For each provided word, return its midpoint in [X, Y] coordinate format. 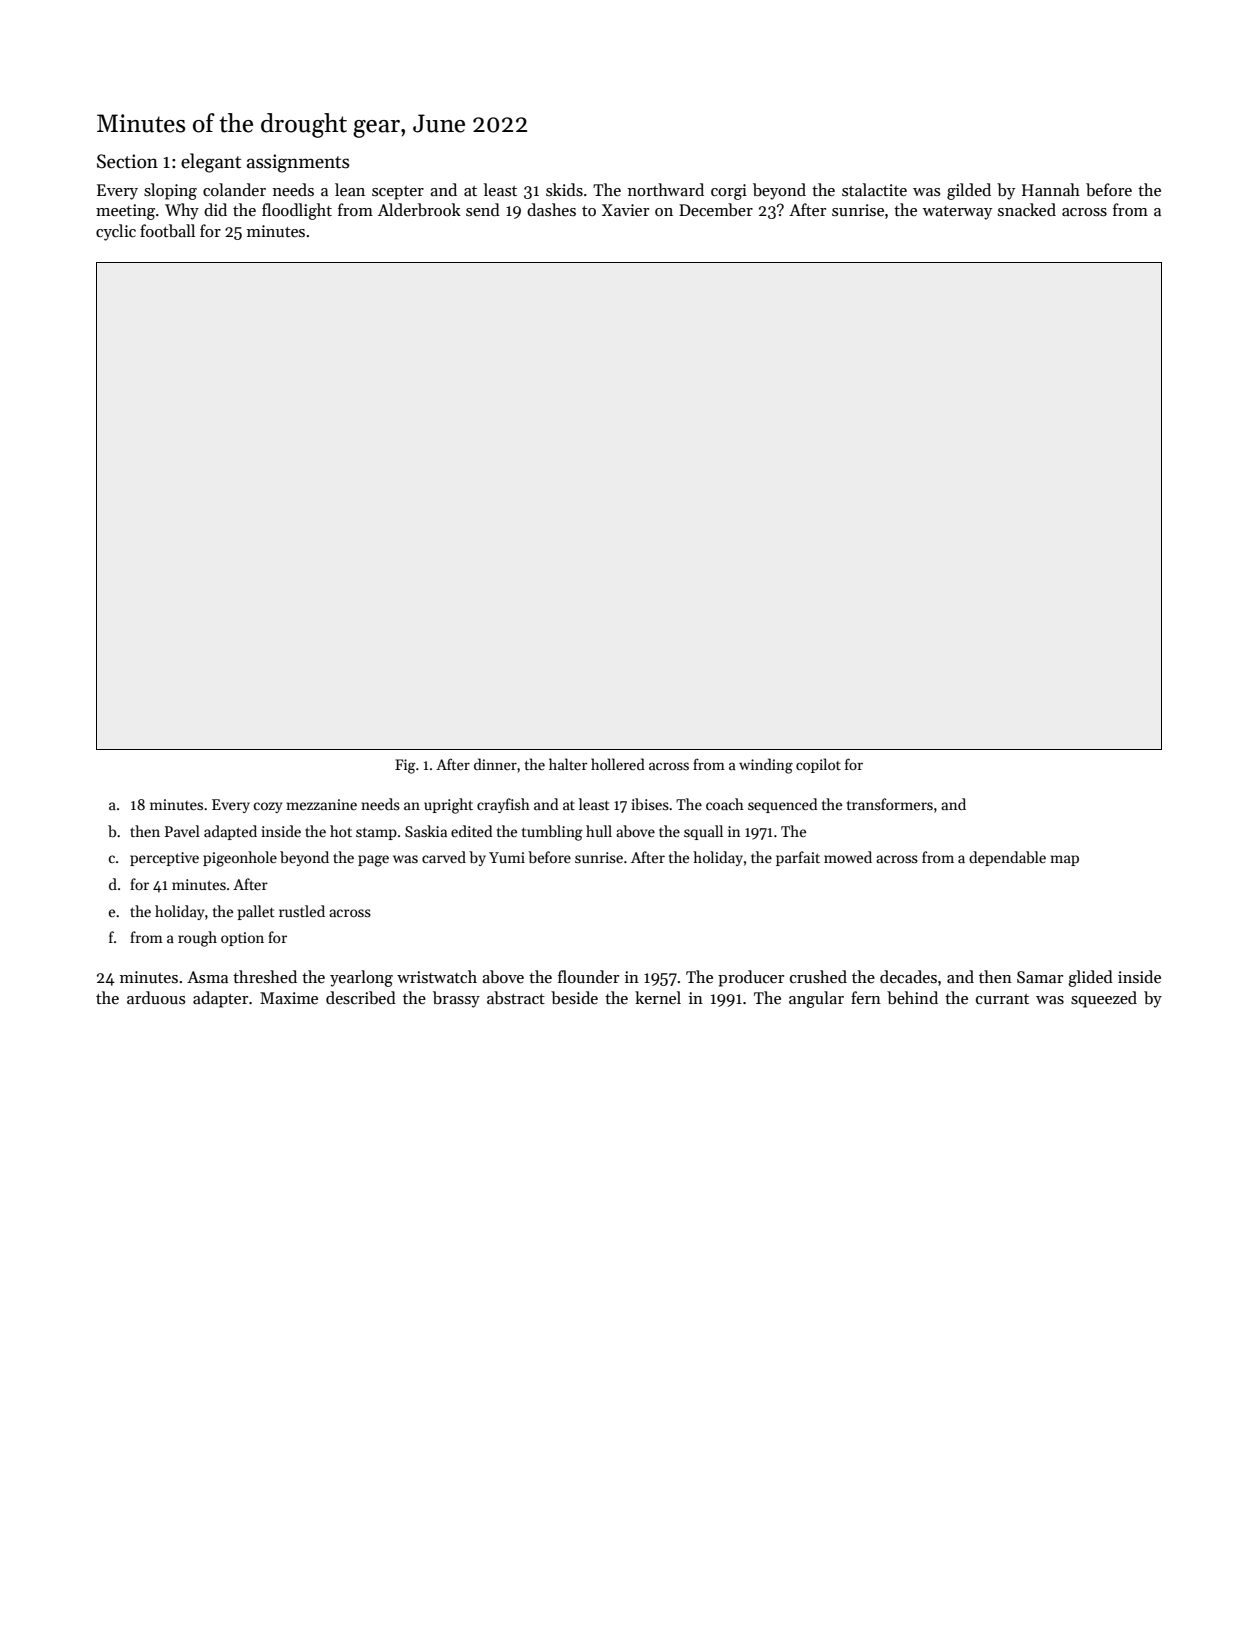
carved [444, 857]
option [242, 939]
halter [568, 764]
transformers [890, 804]
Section [127, 161]
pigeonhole [240, 859]
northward [666, 189]
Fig [405, 766]
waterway [957, 213]
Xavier [625, 210]
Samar [1040, 977]
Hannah [1051, 189]
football [167, 230]
